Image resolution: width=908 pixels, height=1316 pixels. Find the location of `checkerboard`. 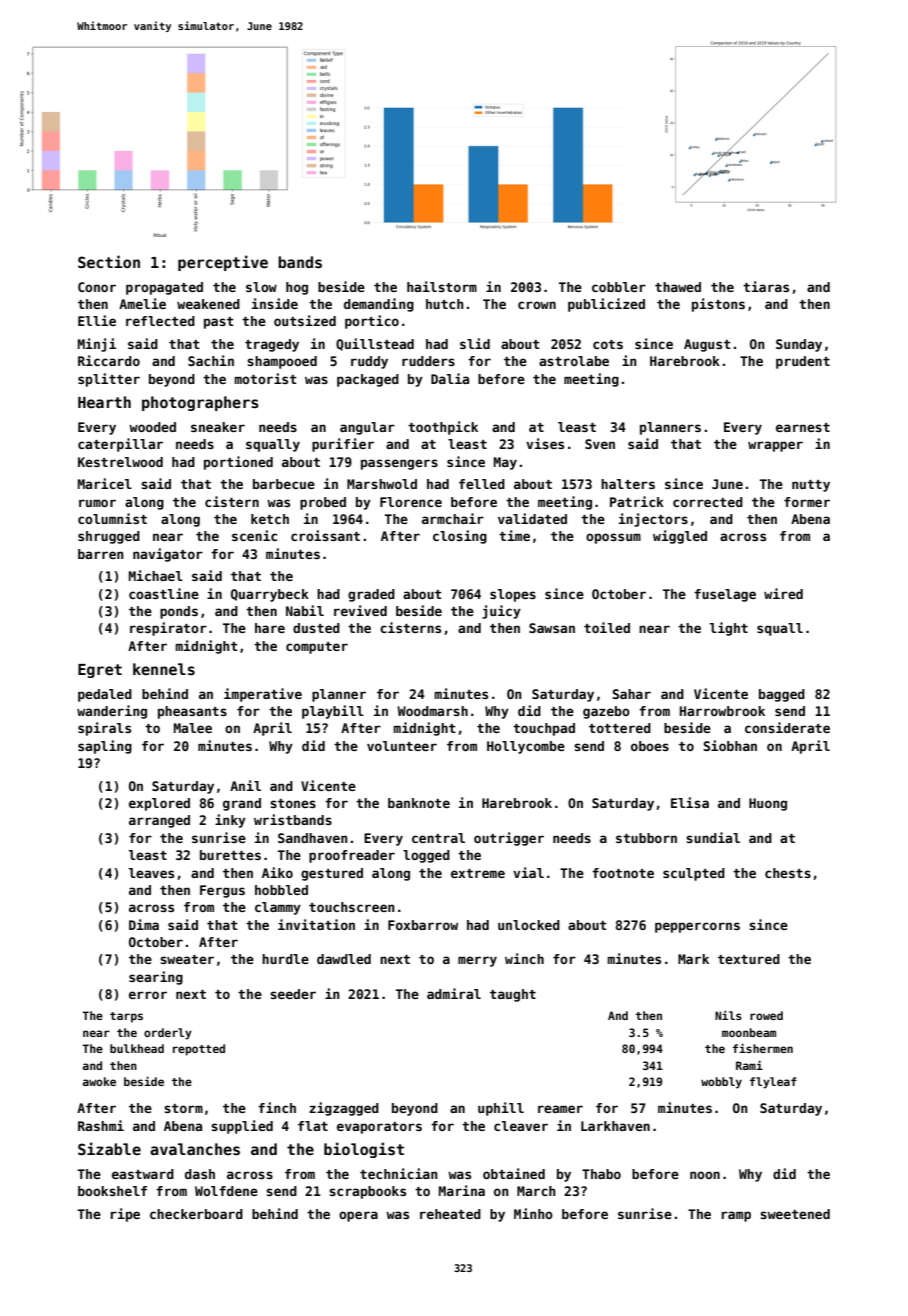

checkerboard is located at coordinates (196, 1214).
